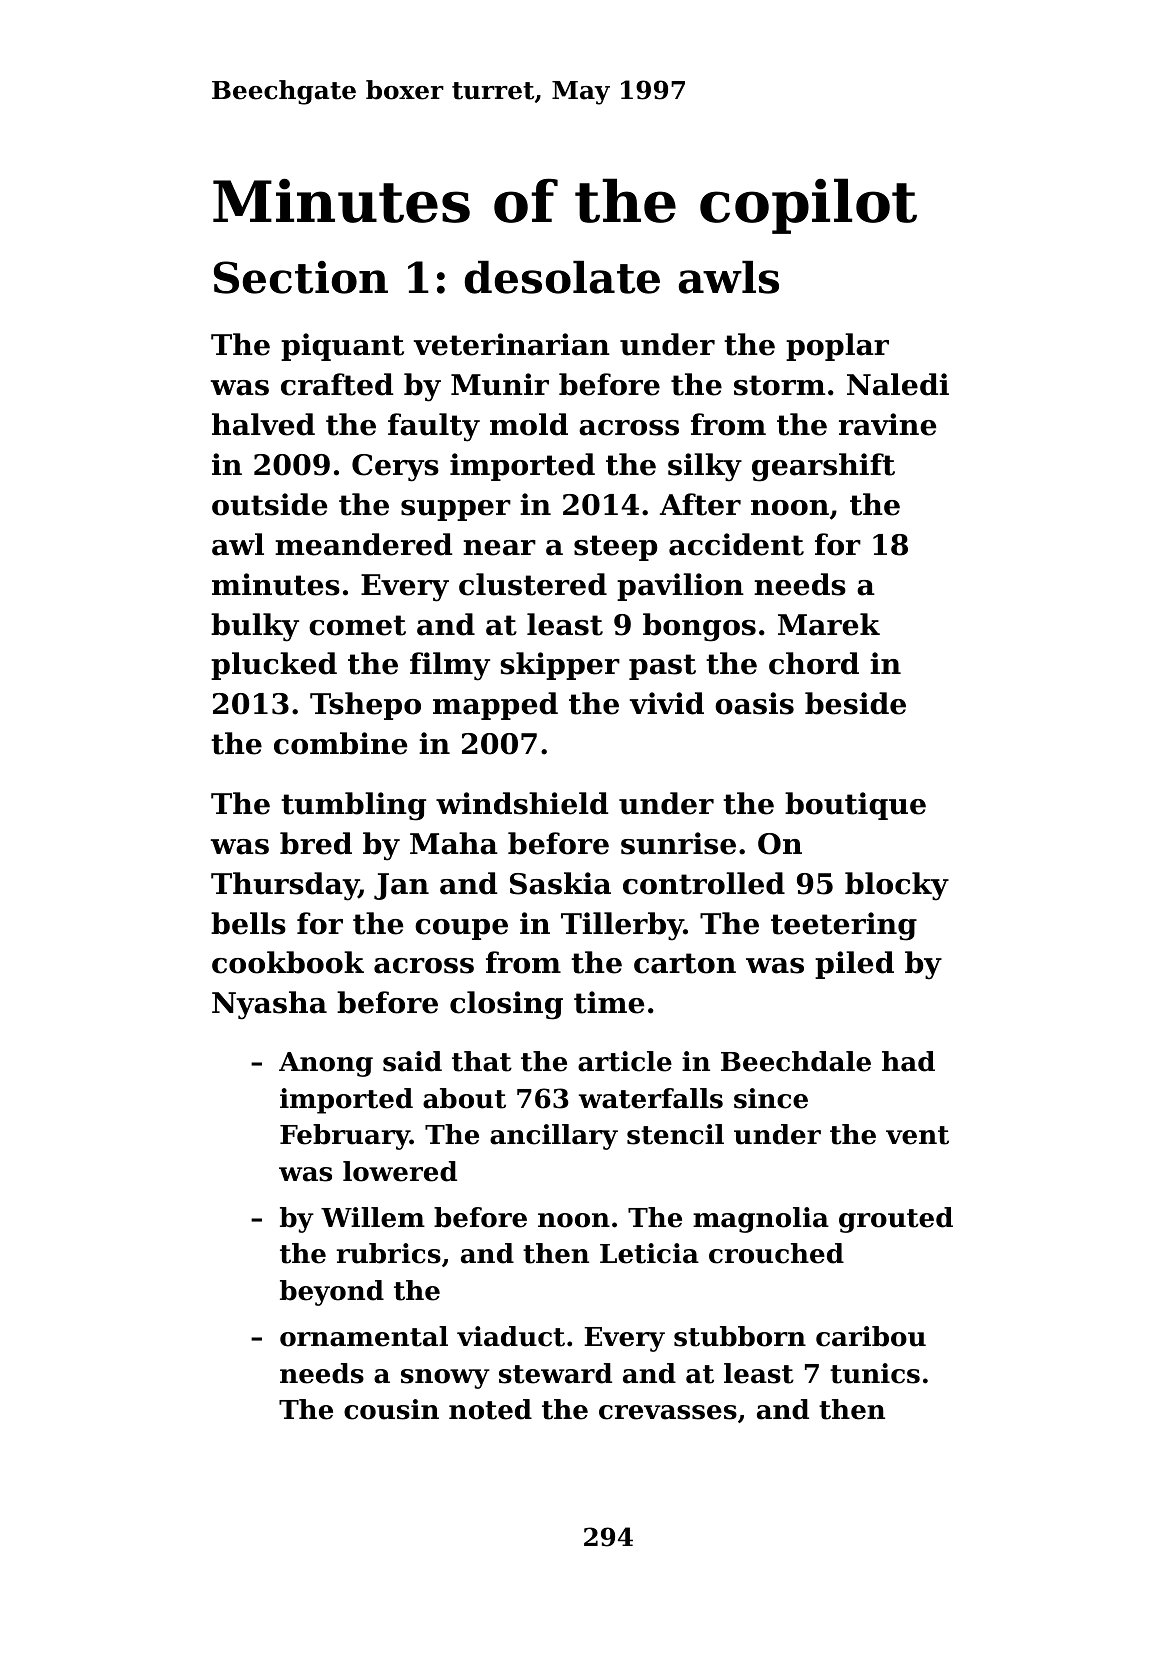  I want to click on tunics, so click(875, 1373).
